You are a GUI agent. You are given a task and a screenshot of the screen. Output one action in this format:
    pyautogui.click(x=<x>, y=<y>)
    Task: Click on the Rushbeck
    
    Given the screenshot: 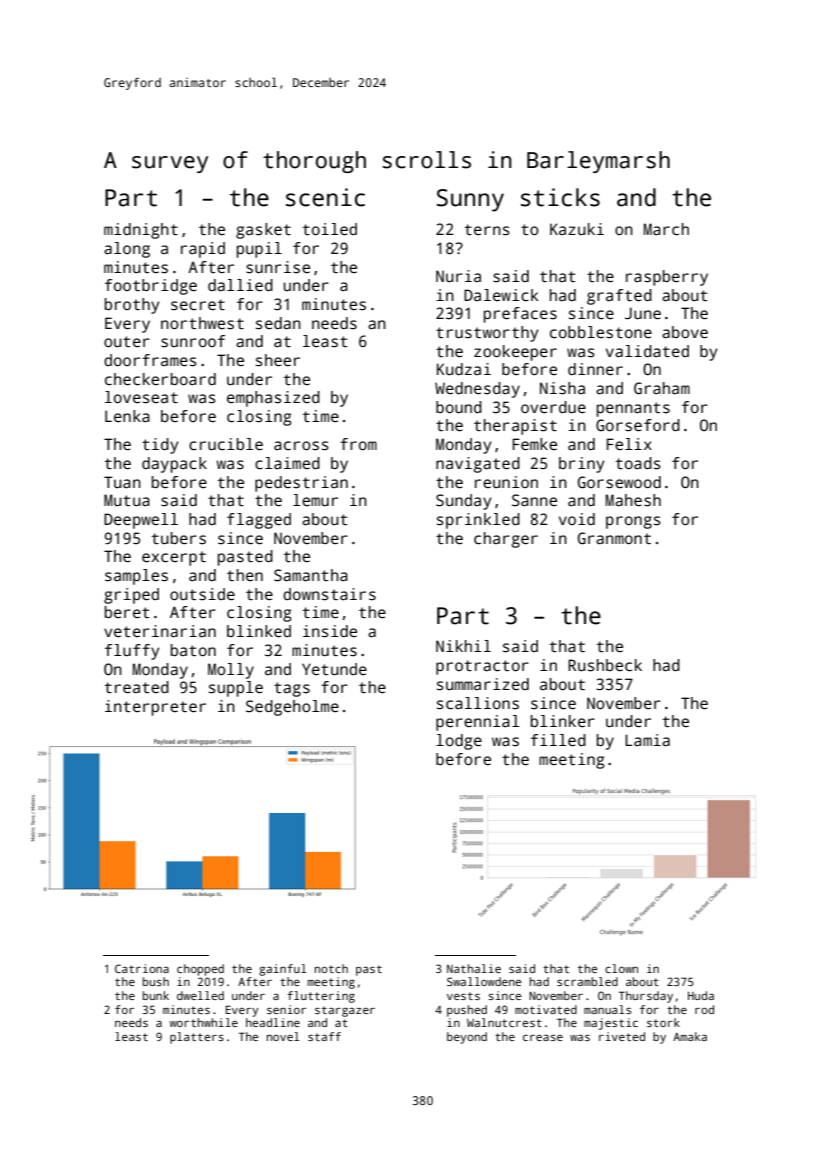 What is the action you would take?
    pyautogui.click(x=605, y=665)
